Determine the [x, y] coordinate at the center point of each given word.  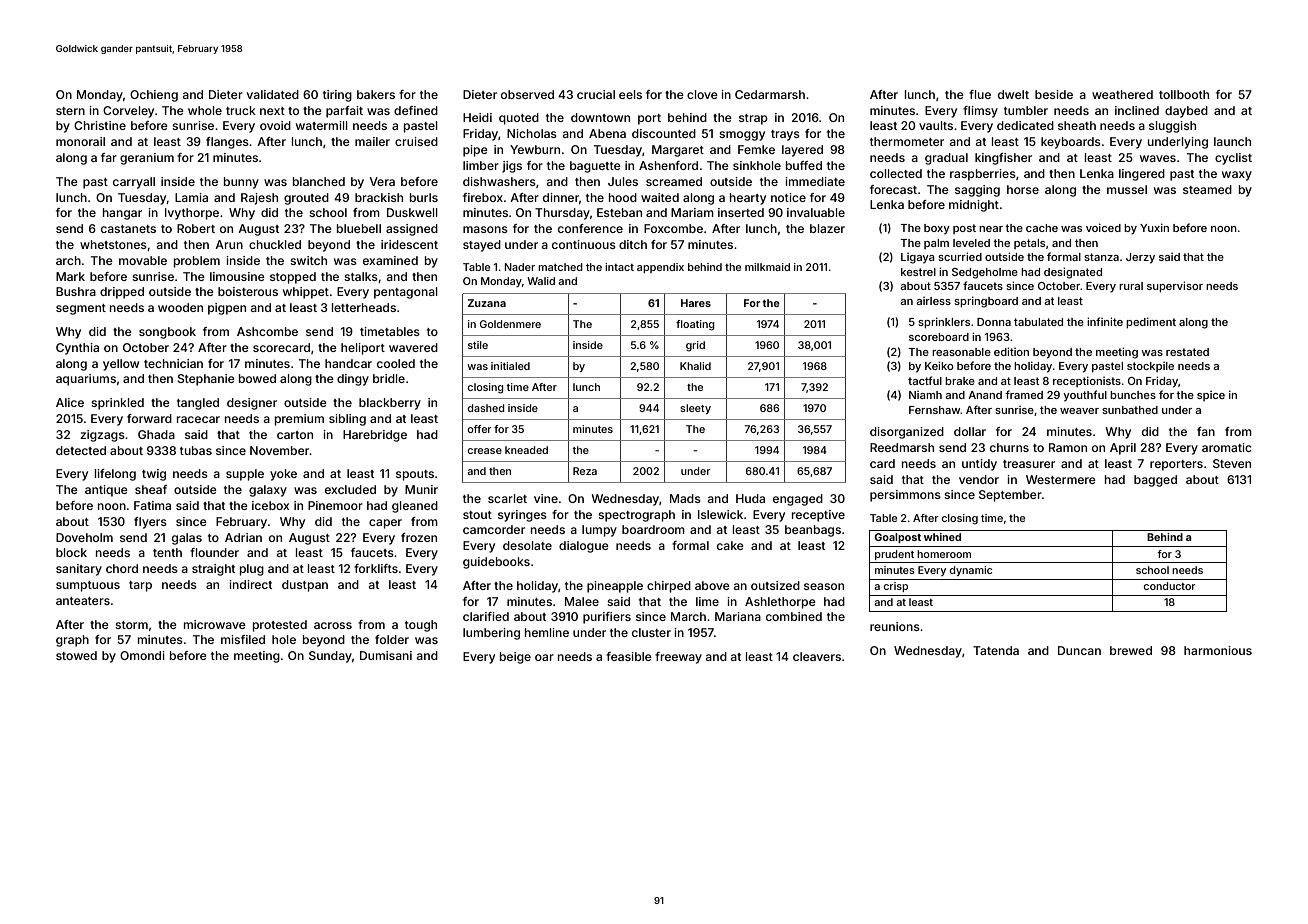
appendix [660, 268]
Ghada [156, 434]
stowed [76, 655]
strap [753, 119]
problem [197, 262]
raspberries [983, 175]
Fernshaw [934, 410]
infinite [1105, 321]
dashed [486, 408]
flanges [227, 143]
